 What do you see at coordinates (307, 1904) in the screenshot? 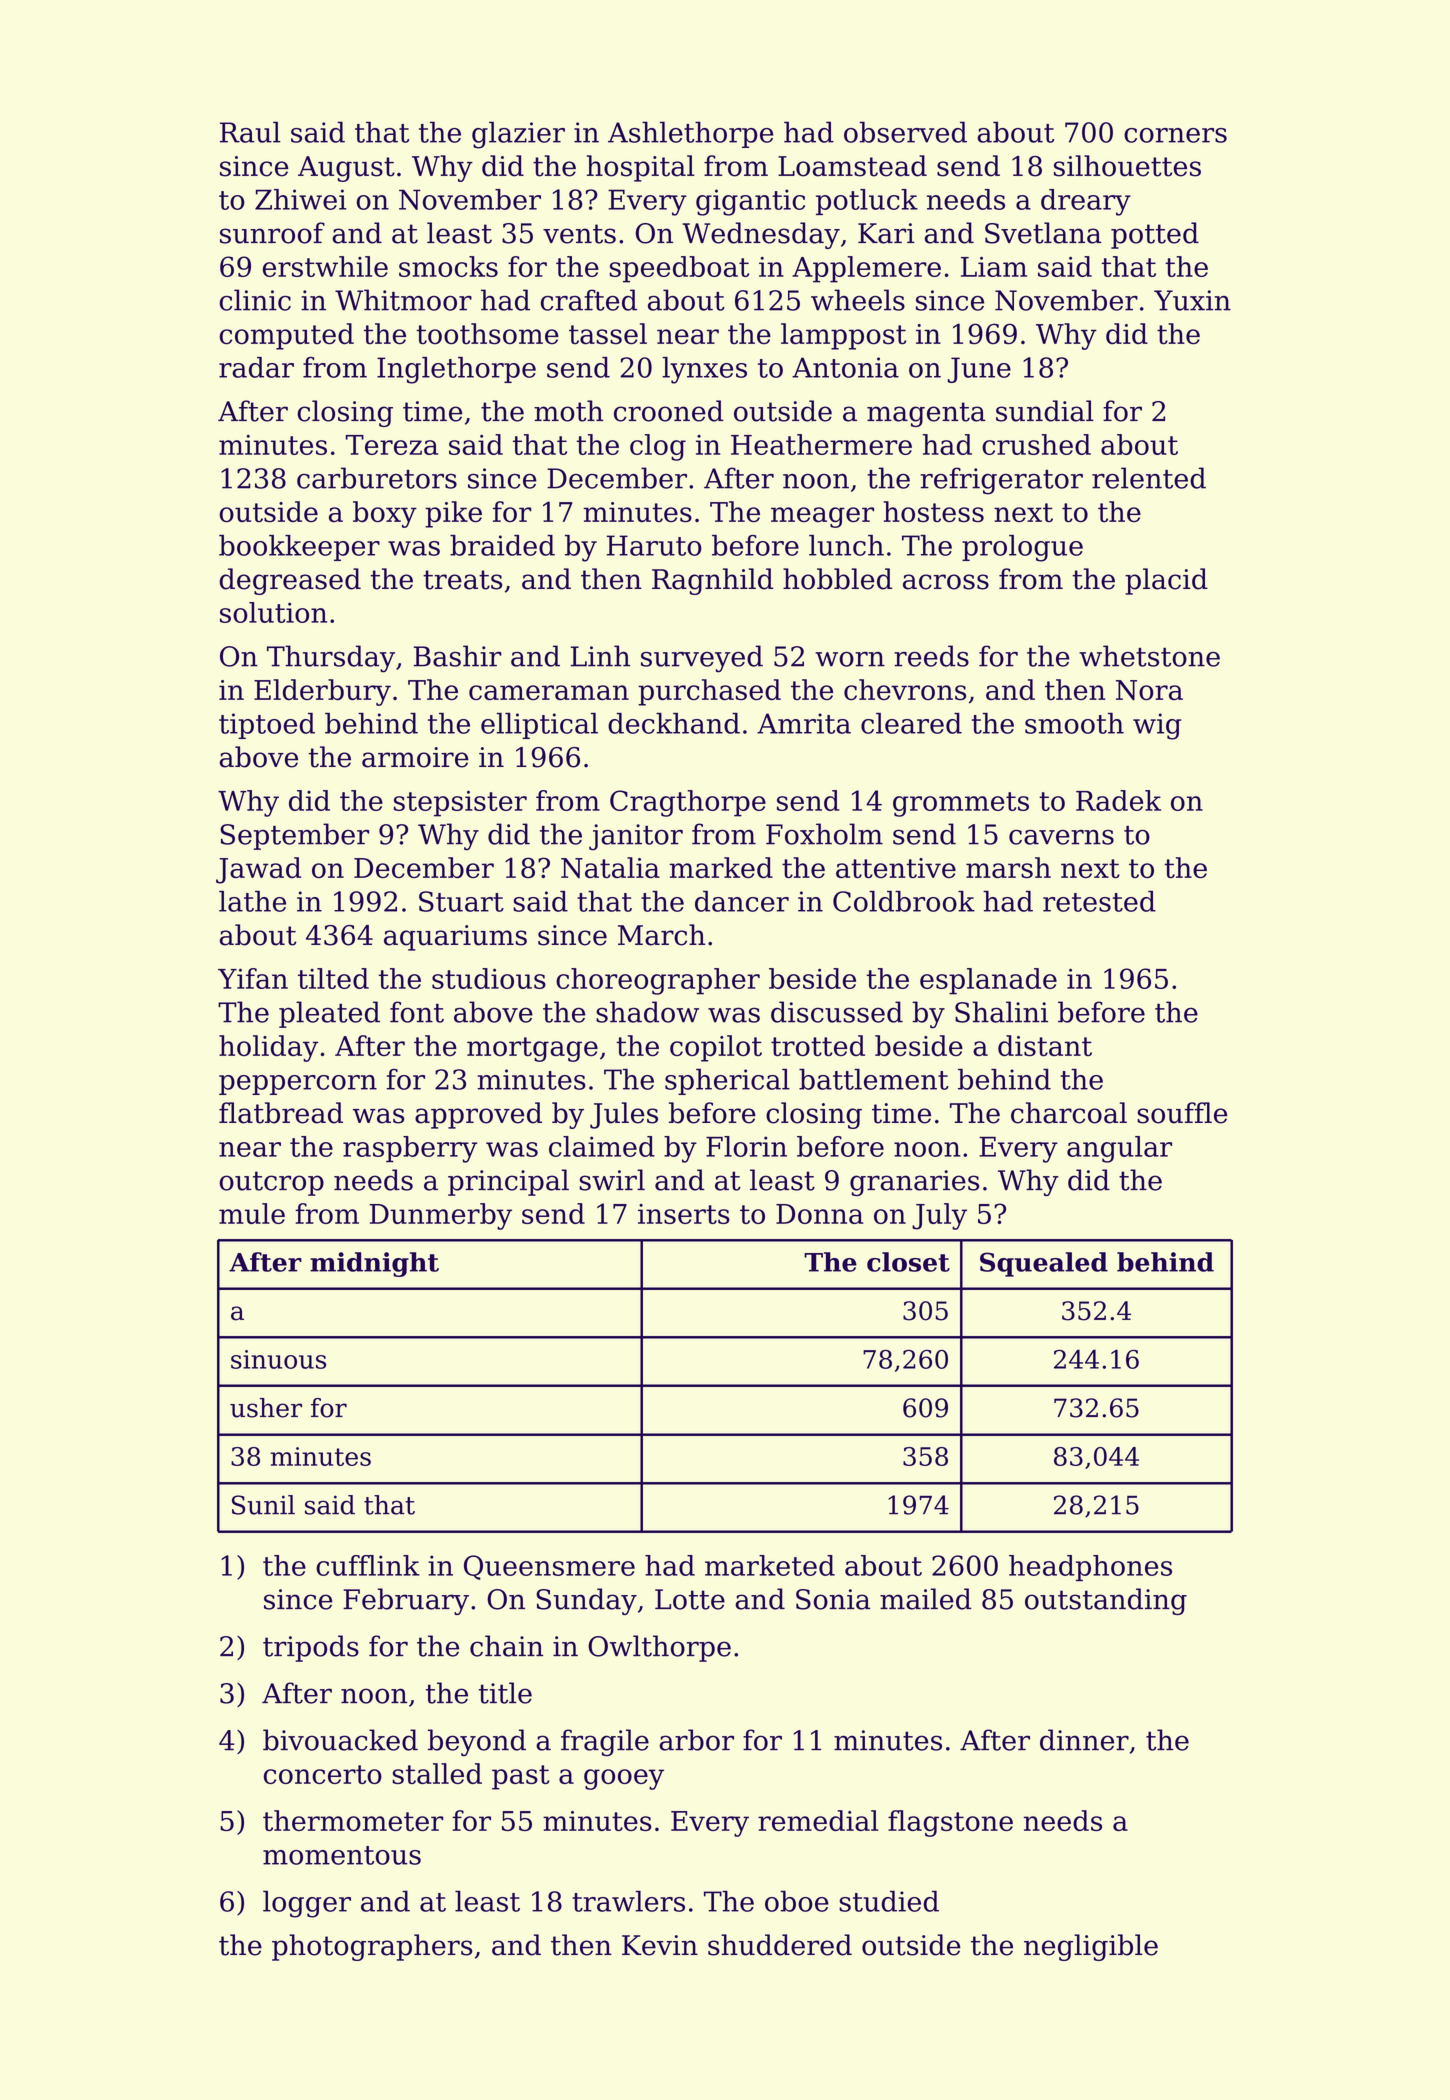
I see `logger` at bounding box center [307, 1904].
